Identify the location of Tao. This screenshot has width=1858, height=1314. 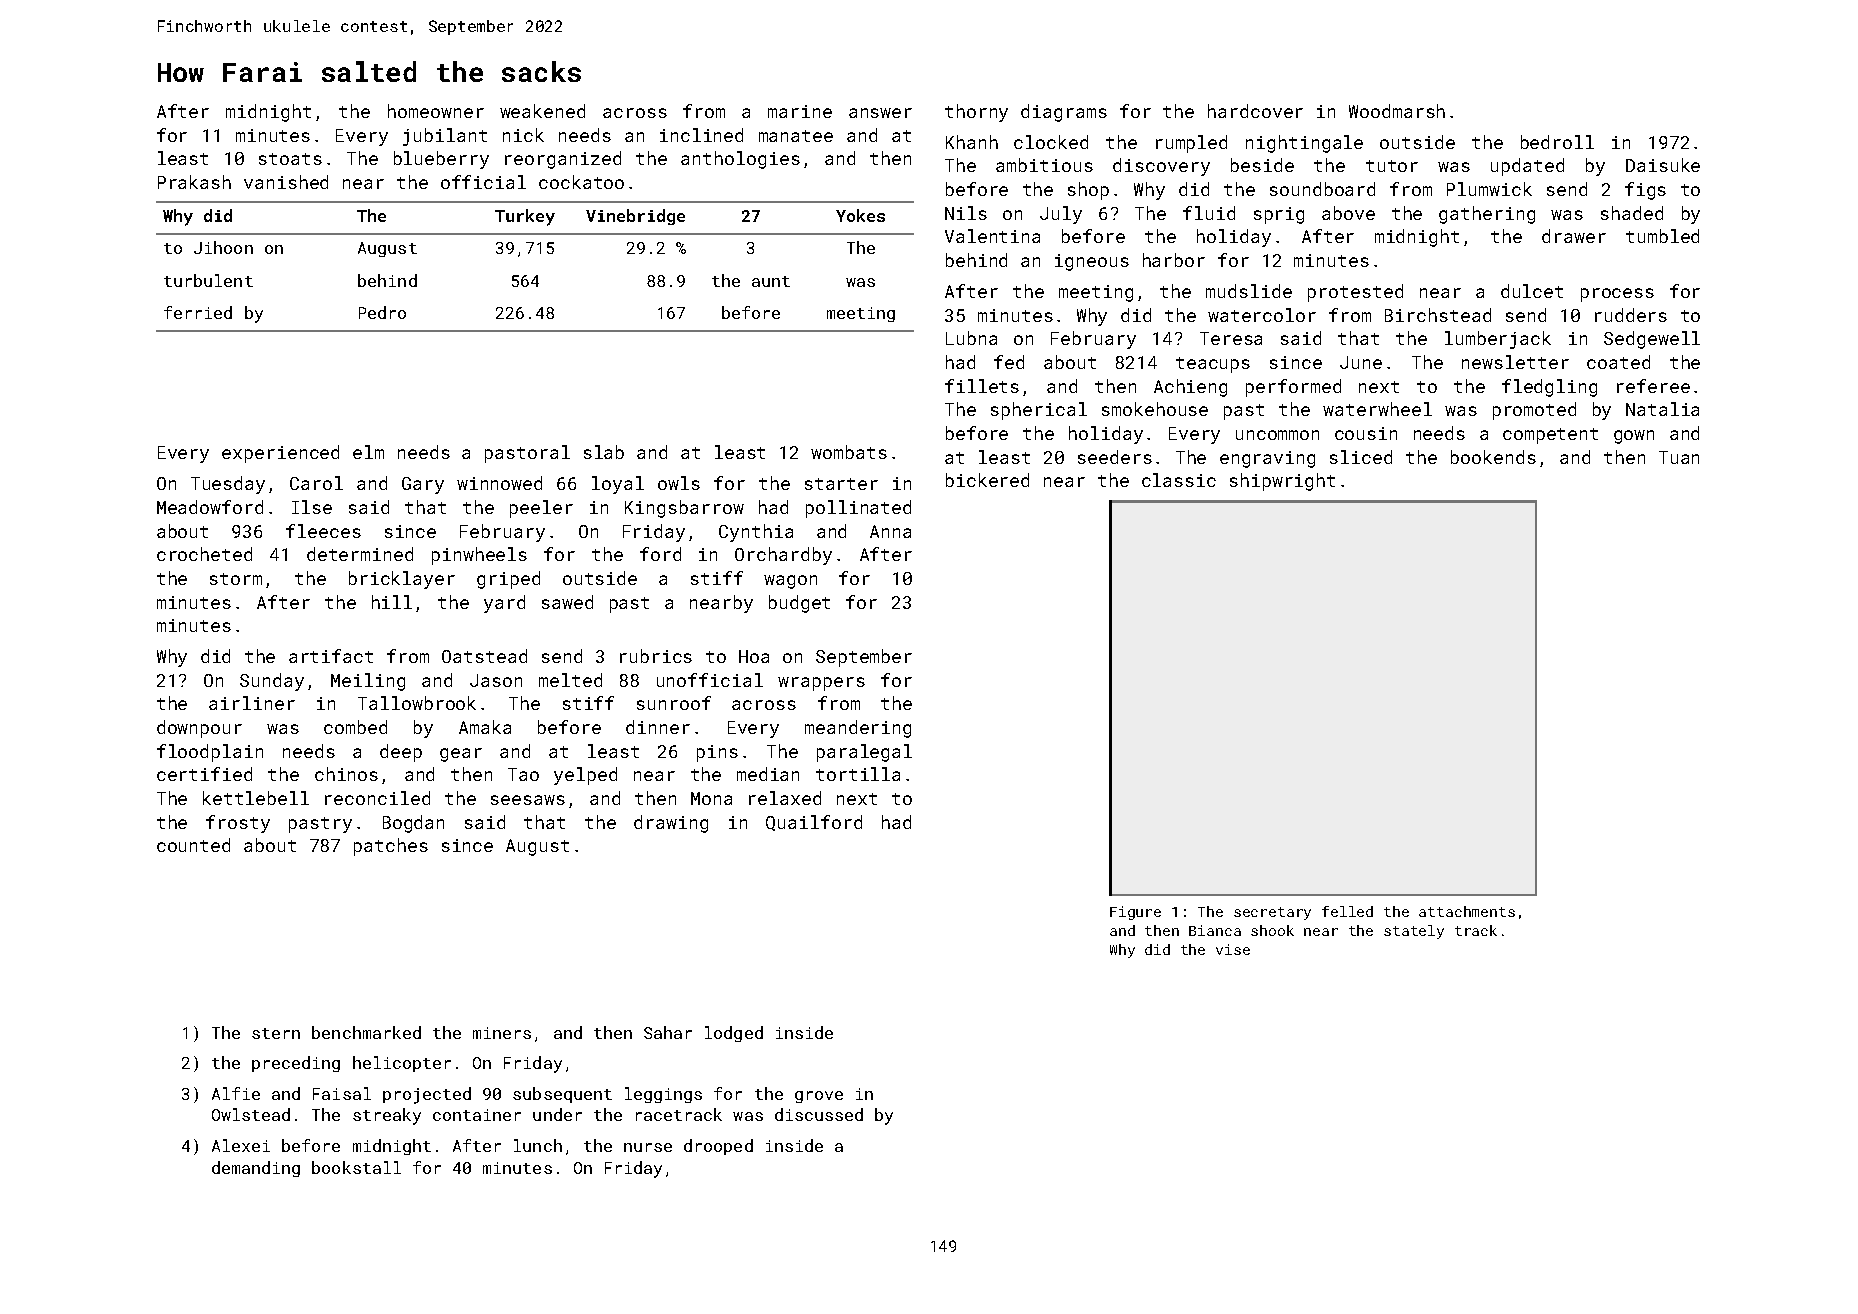
(523, 774).
